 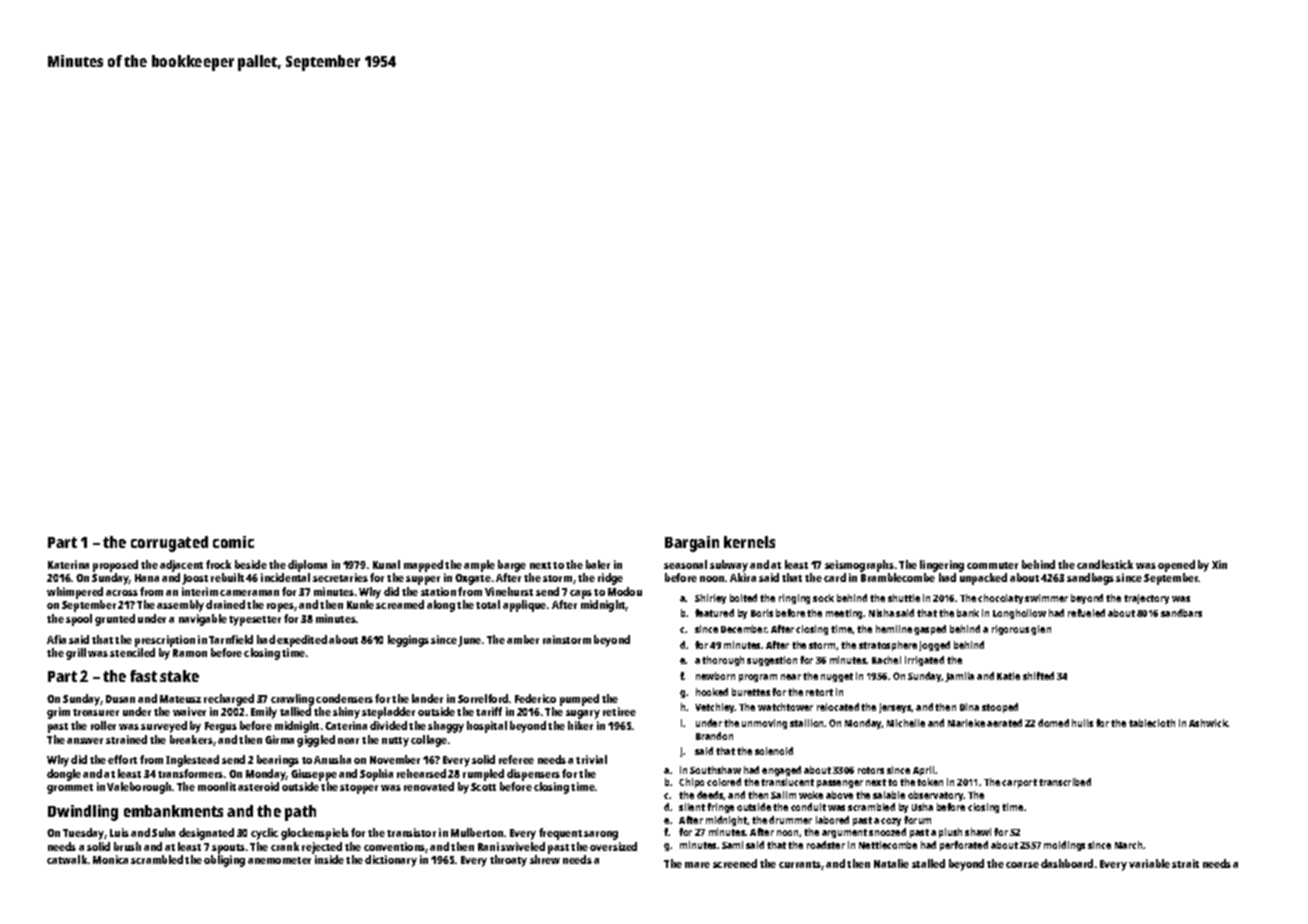 What do you see at coordinates (714, 613) in the screenshot?
I see `featured` at bounding box center [714, 613].
